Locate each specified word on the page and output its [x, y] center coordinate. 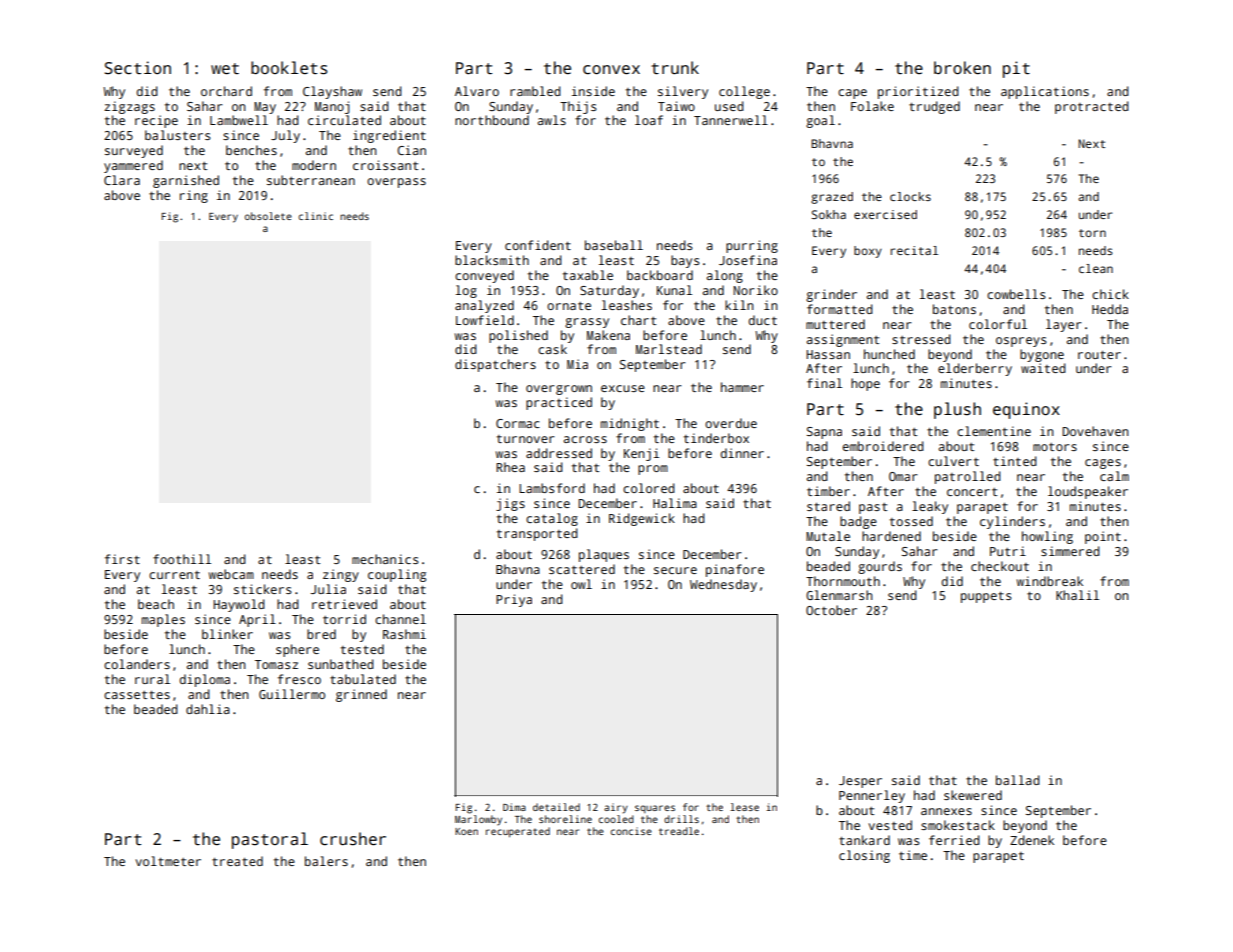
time [913, 855]
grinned [361, 695]
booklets [289, 68]
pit [1016, 69]
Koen [466, 831]
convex [611, 70]
